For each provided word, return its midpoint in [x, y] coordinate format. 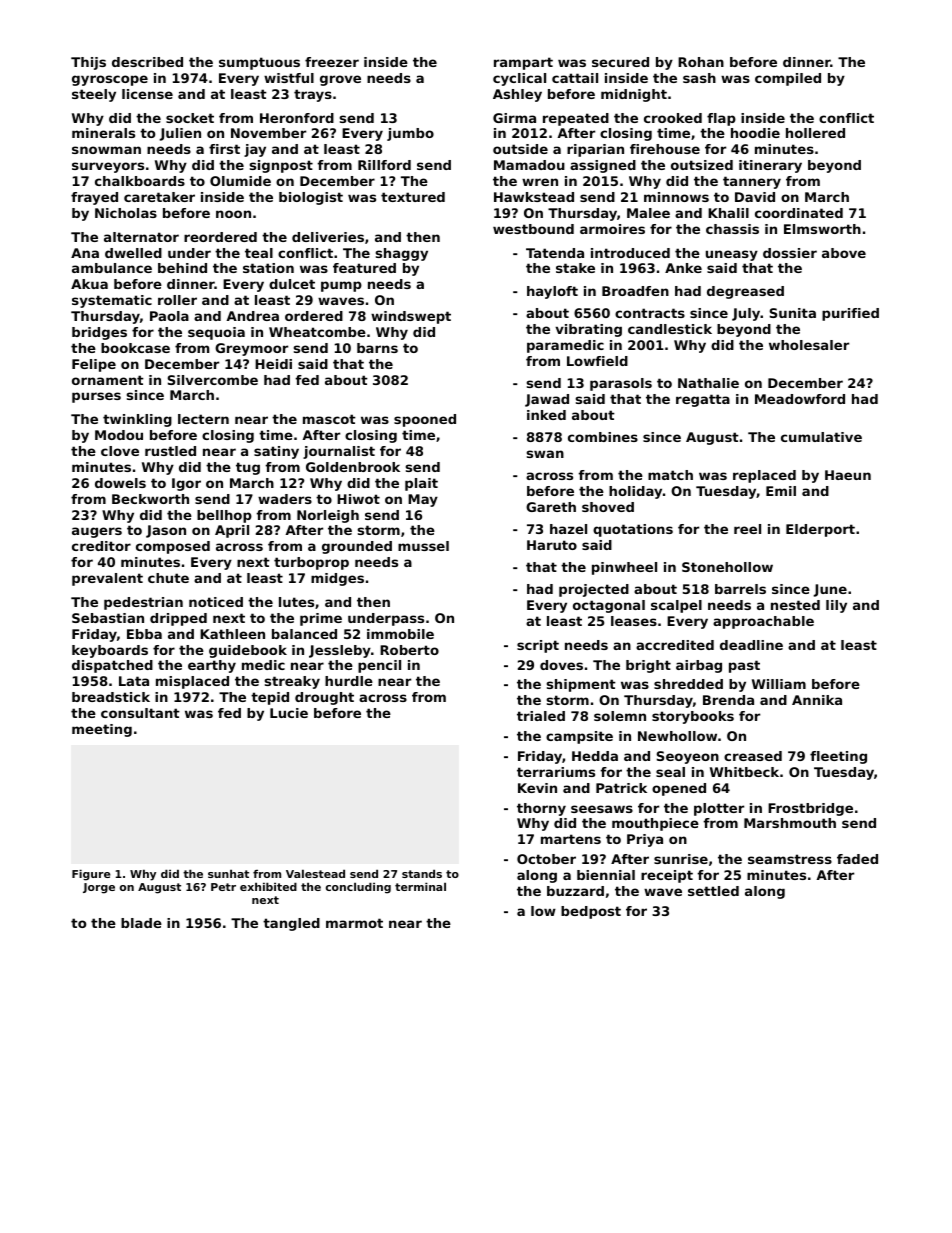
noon [233, 214]
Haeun [848, 475]
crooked [673, 118]
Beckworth [150, 499]
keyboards [110, 651]
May [423, 500]
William [779, 684]
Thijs [88, 63]
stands [422, 873]
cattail [575, 78]
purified [850, 314]
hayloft [552, 292]
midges [337, 579]
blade [141, 923]
